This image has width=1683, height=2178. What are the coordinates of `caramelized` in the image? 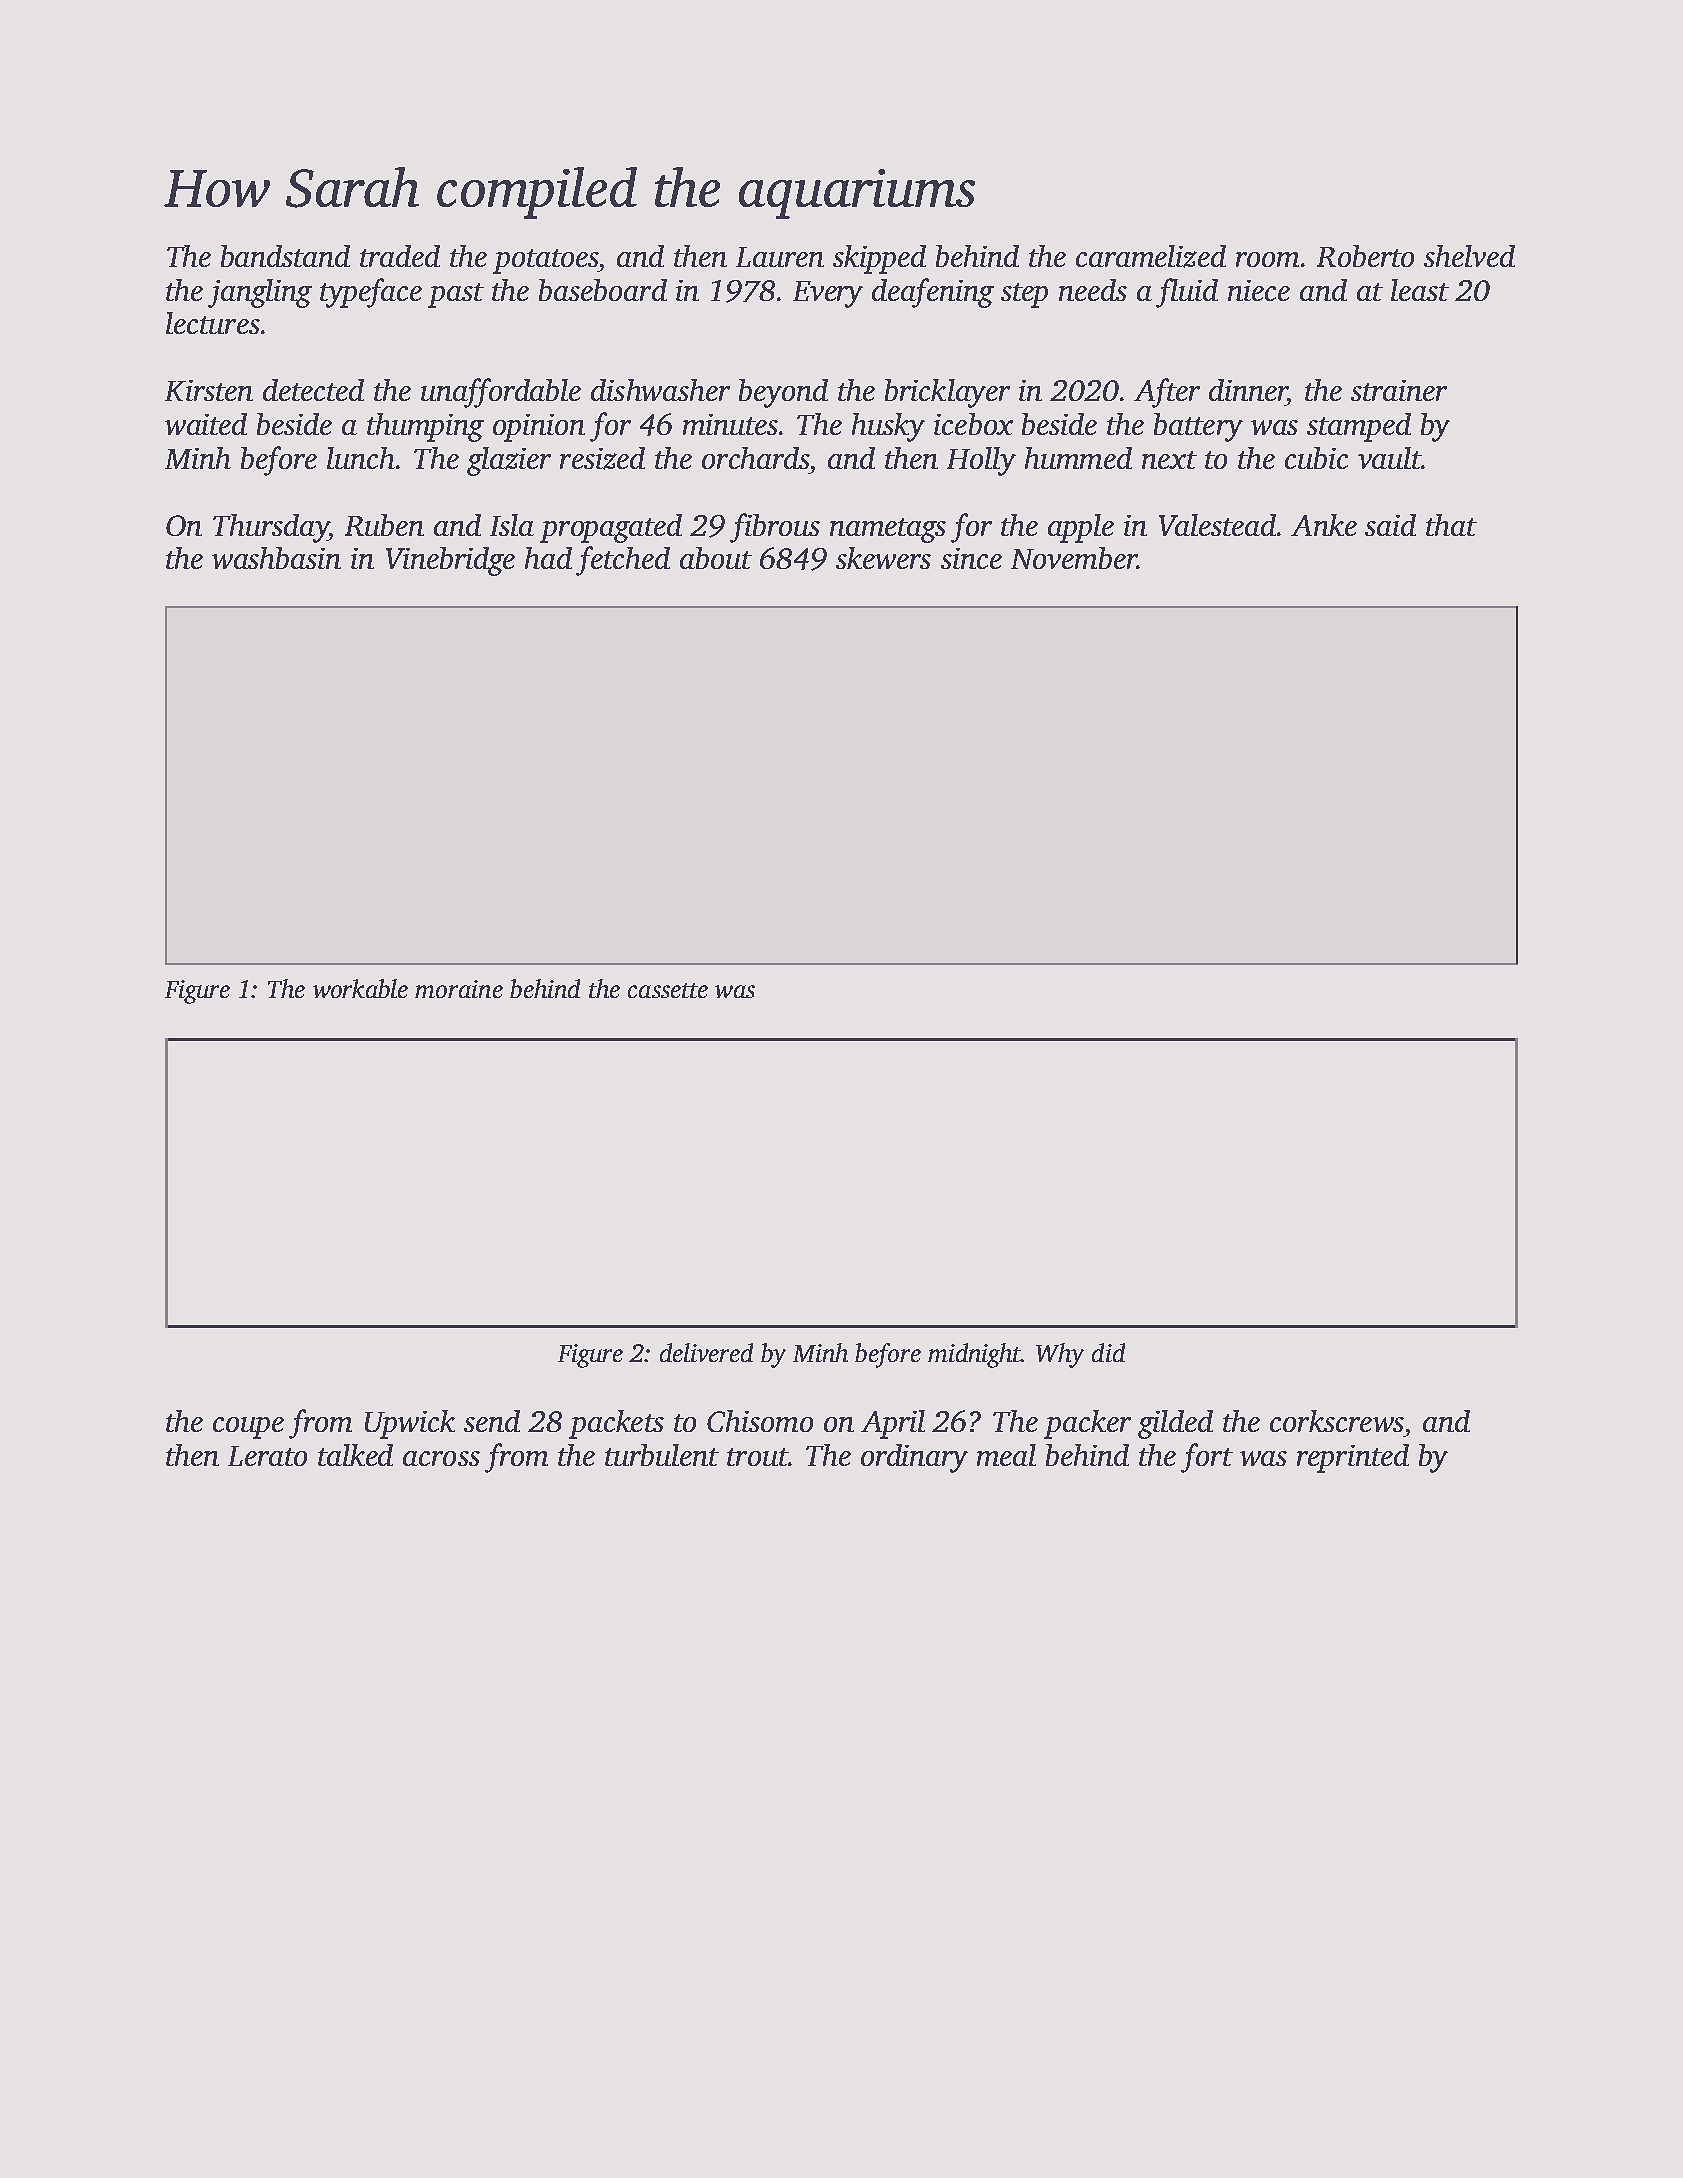 It's located at (1151, 256).
